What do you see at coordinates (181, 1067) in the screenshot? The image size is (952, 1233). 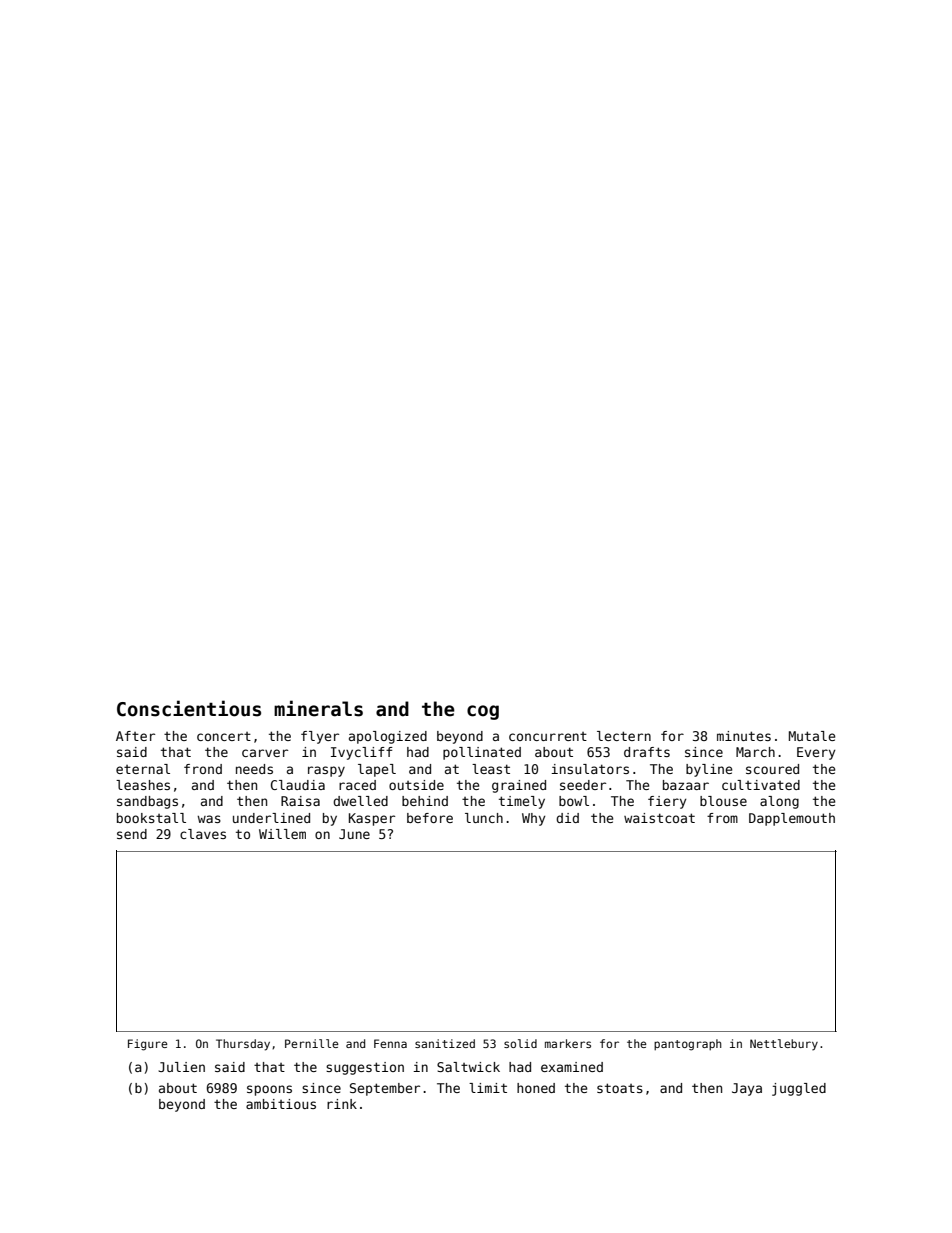 I see `Julien` at bounding box center [181, 1067].
